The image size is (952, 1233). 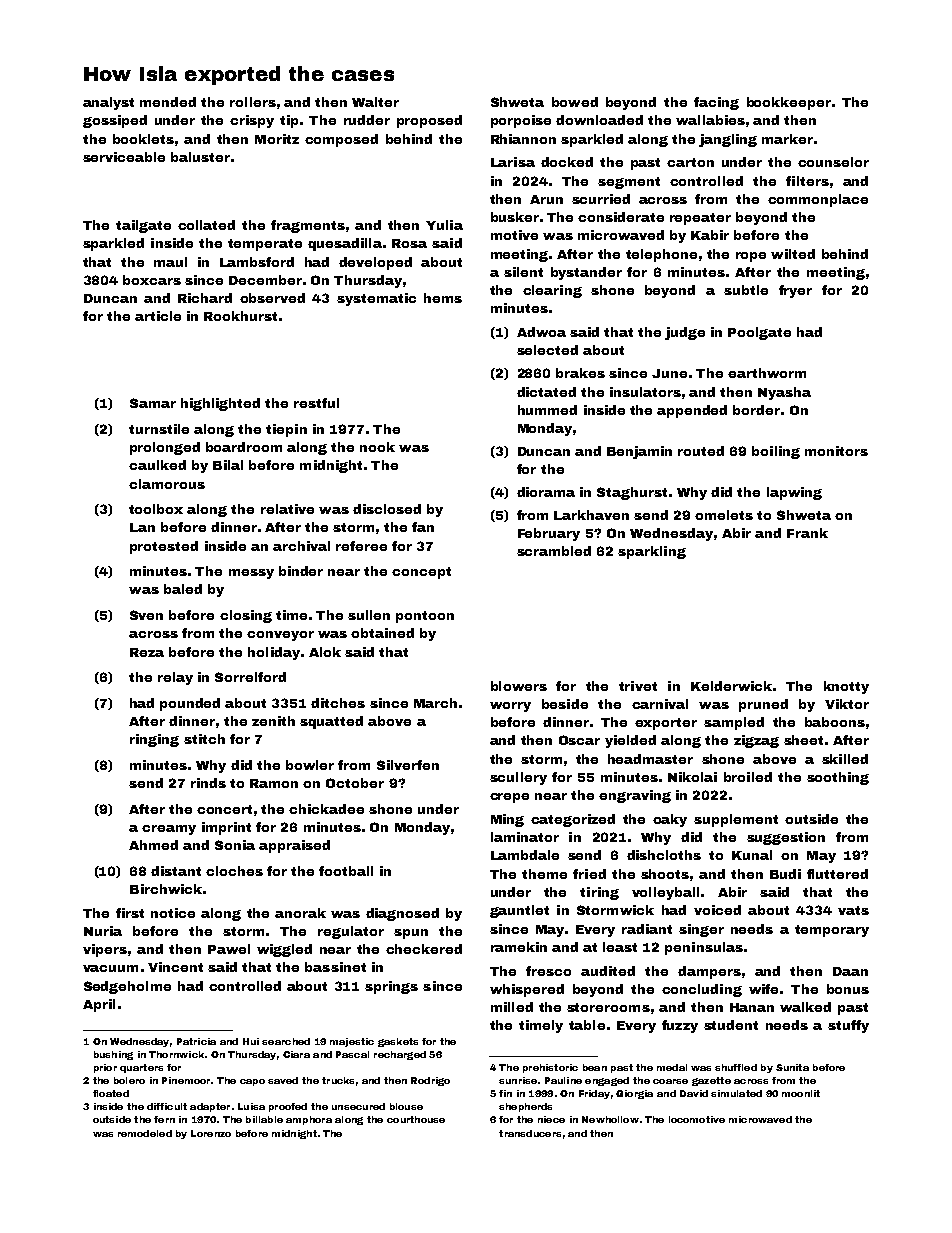 I want to click on dictated, so click(x=546, y=392).
